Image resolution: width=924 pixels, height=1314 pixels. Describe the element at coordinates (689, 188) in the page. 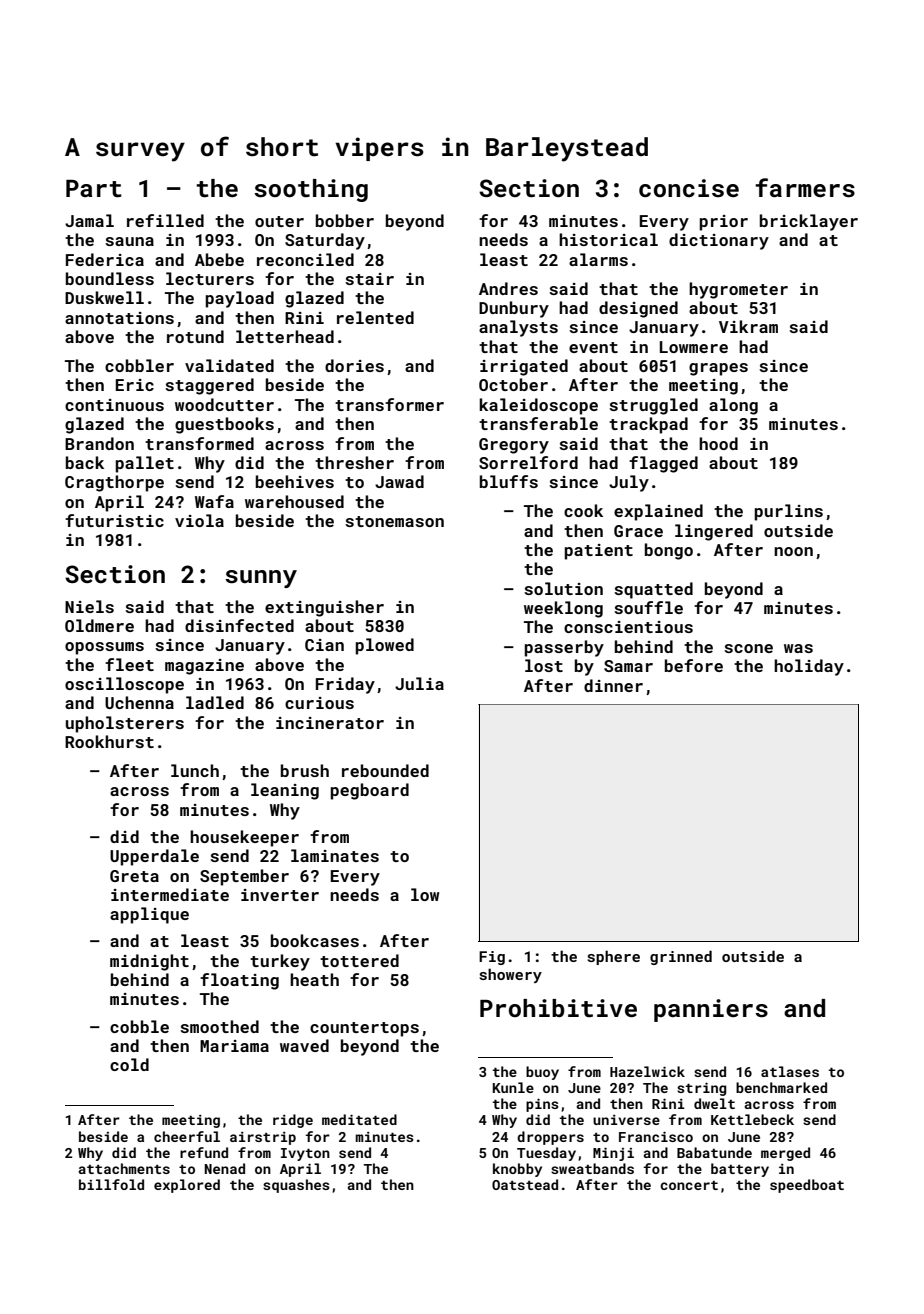

I see `concise` at that location.
